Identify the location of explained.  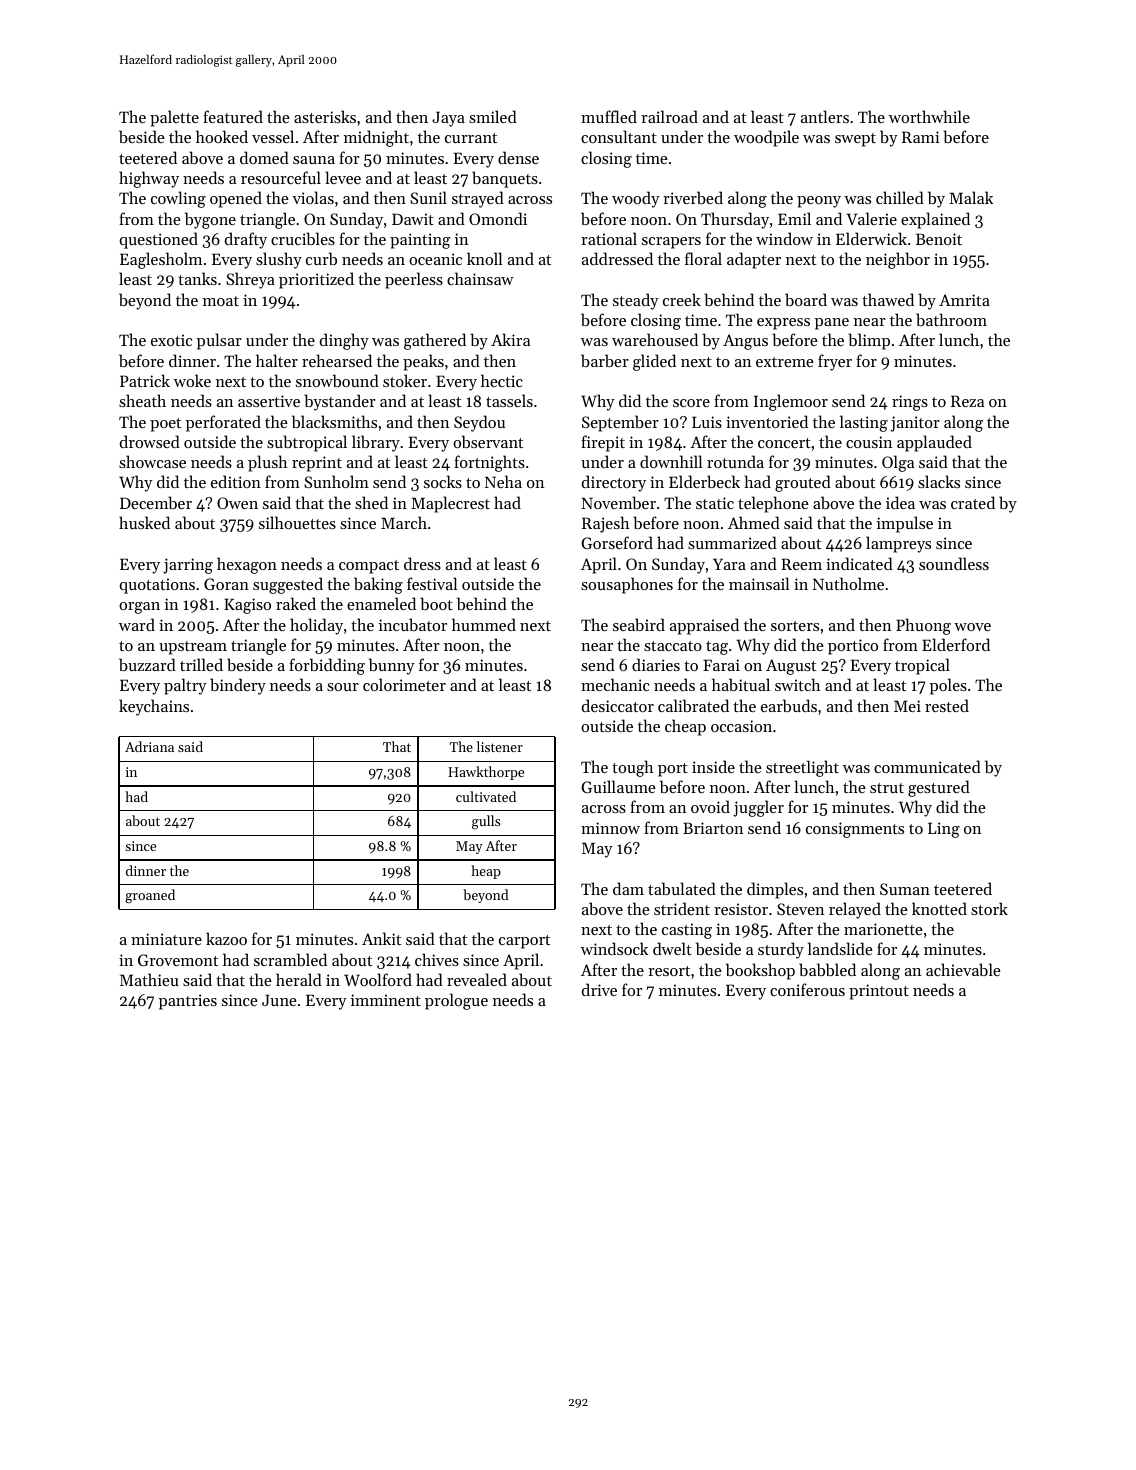
(935, 220).
